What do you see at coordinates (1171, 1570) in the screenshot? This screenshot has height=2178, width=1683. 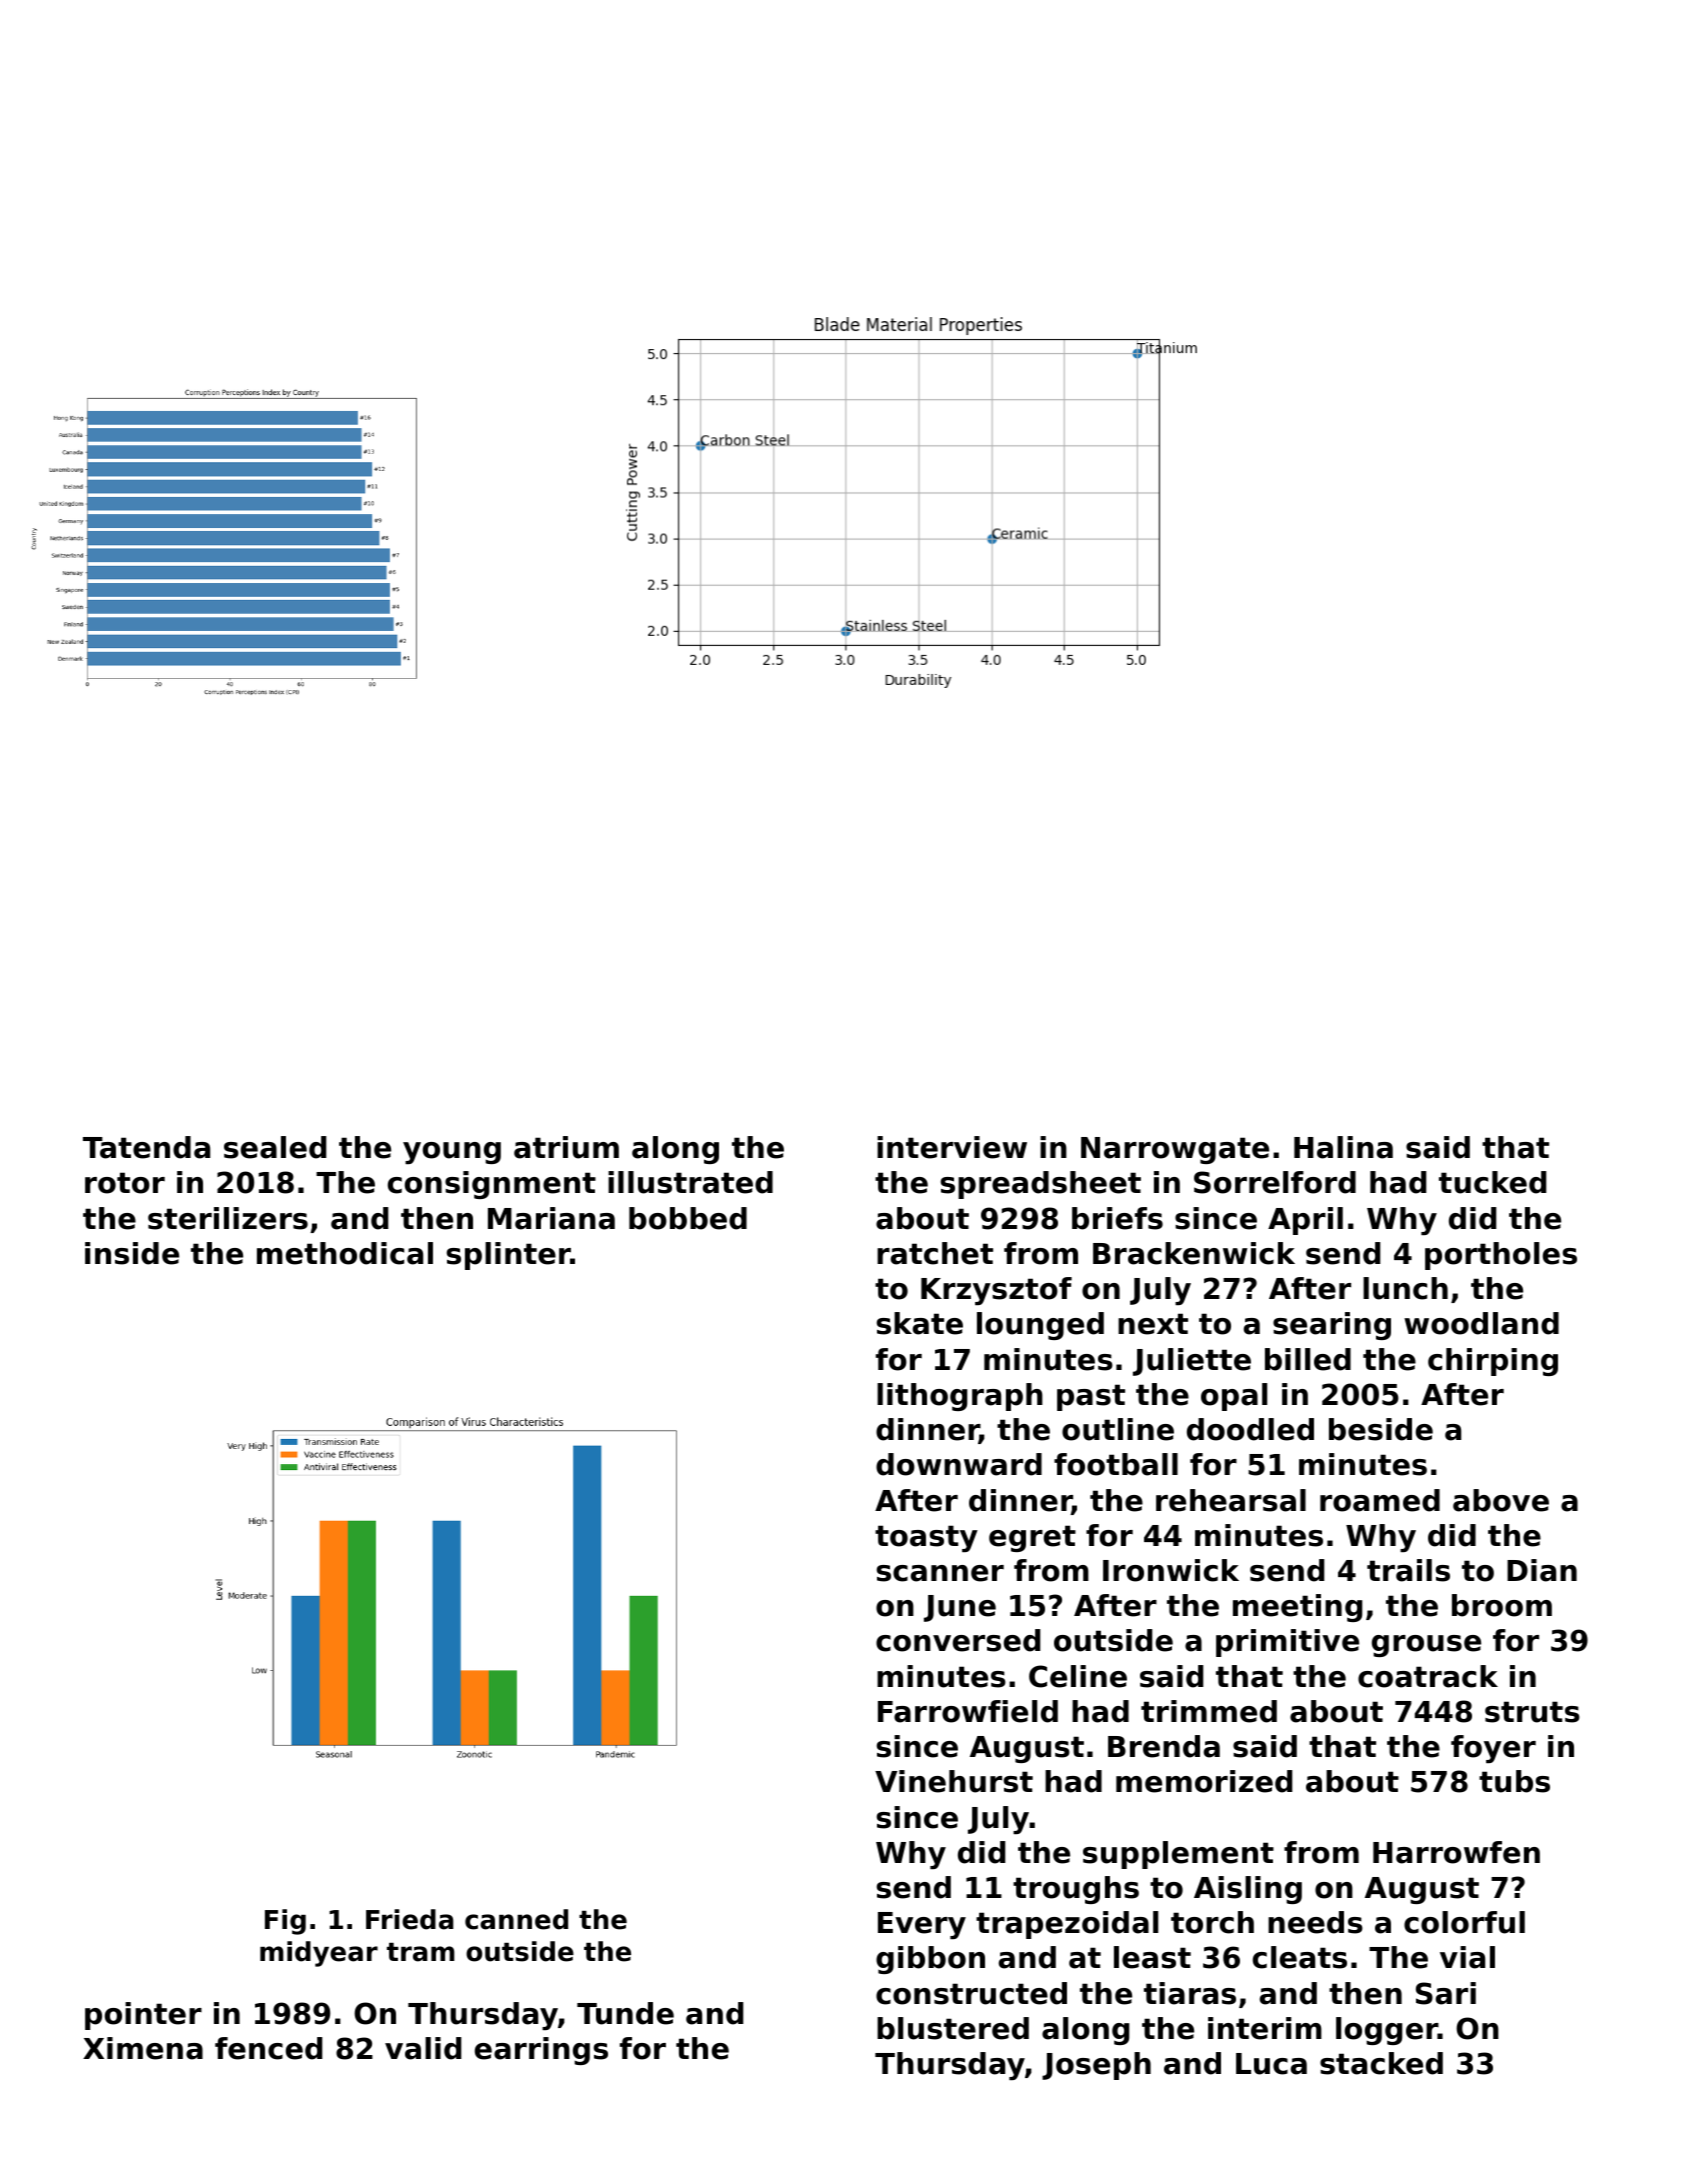 I see `Ironwick` at bounding box center [1171, 1570].
